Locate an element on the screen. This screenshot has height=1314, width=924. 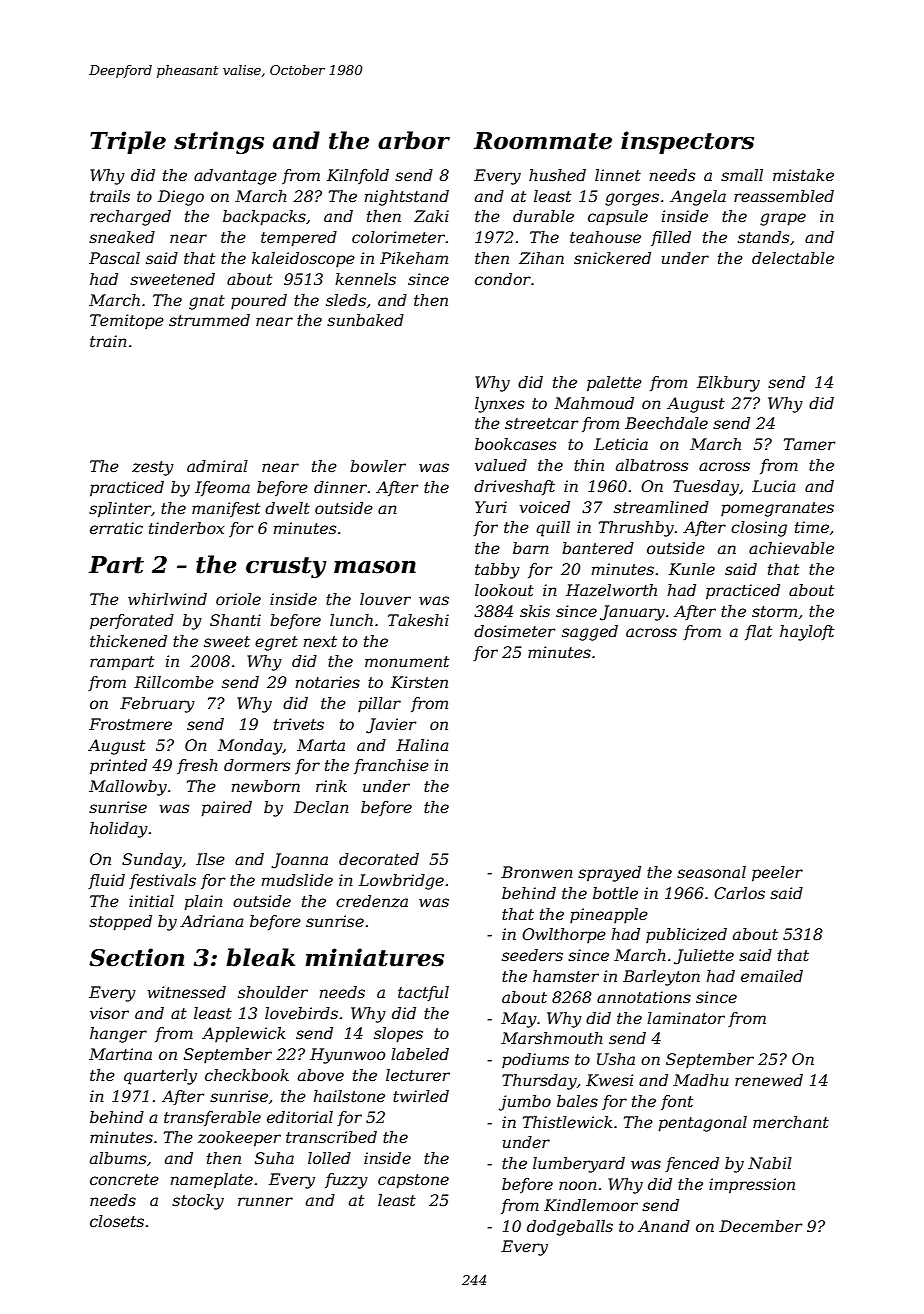
Elkbury is located at coordinates (728, 384).
